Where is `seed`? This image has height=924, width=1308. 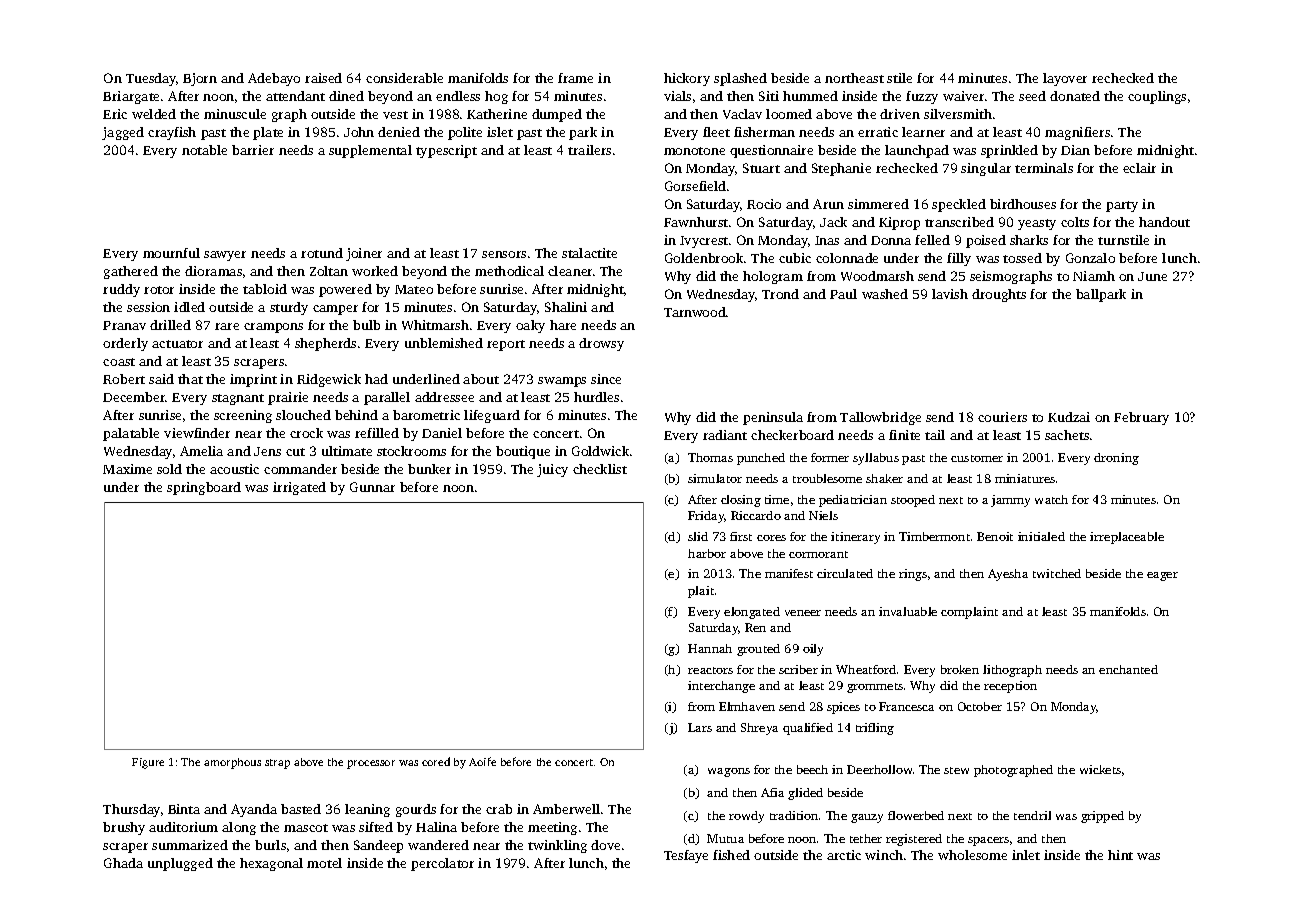
seed is located at coordinates (1032, 96).
